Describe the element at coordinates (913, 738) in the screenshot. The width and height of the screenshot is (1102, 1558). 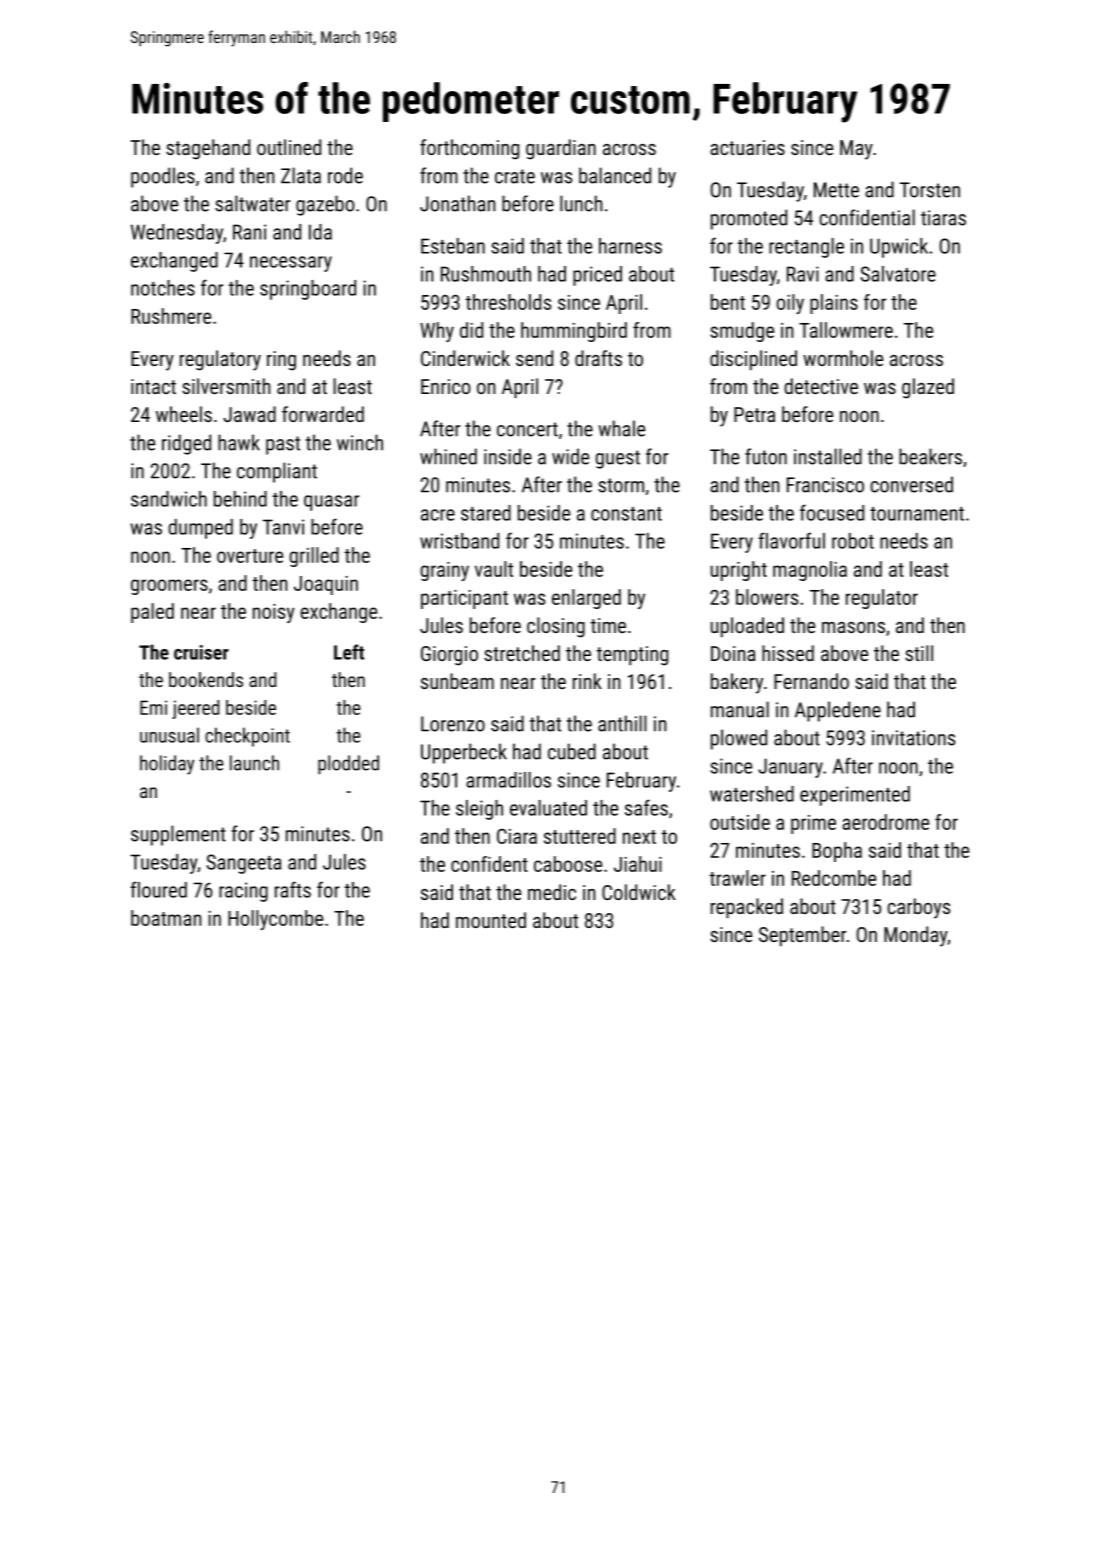
I see `invitations` at that location.
